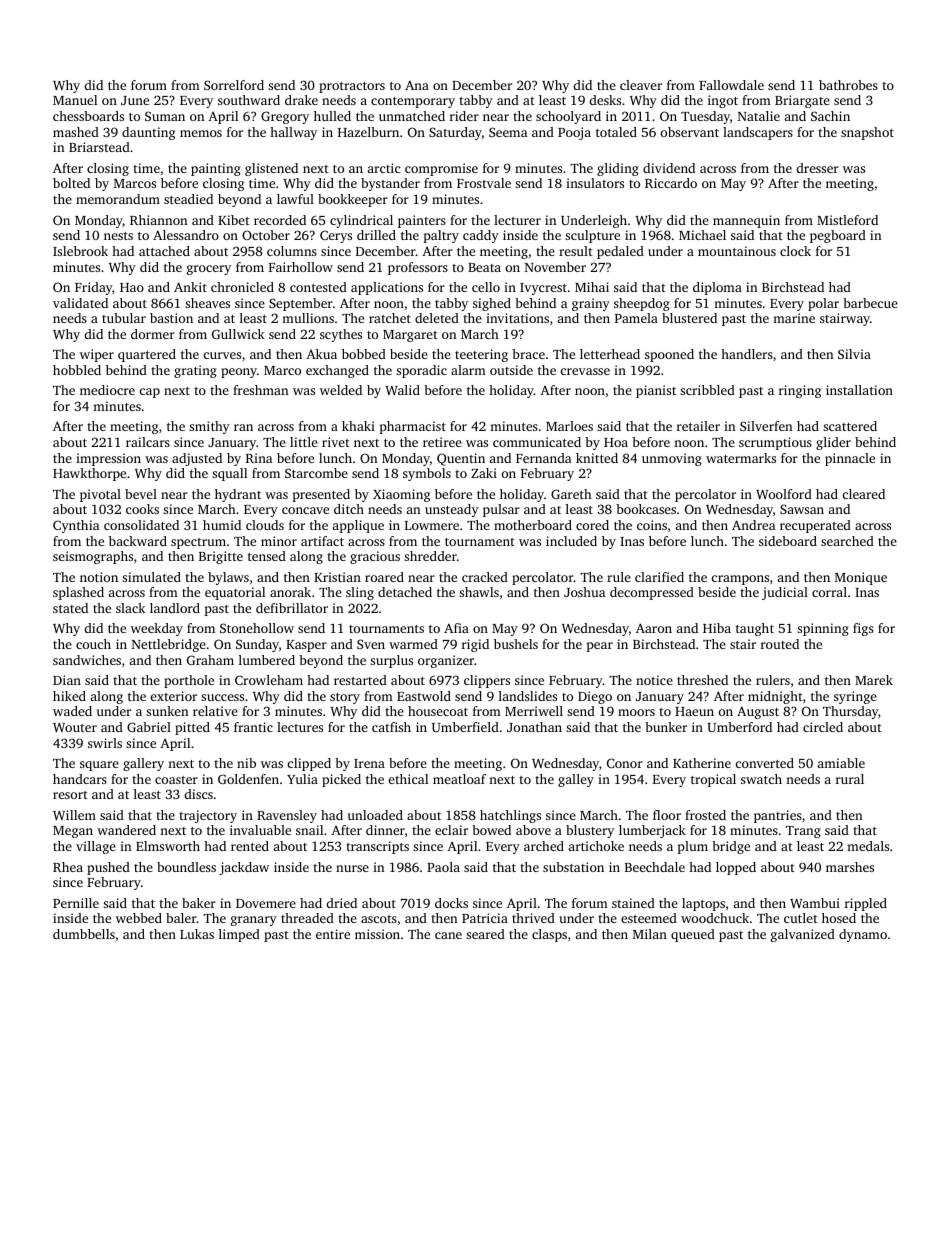  Describe the element at coordinates (135, 100) in the page. I see `June` at that location.
